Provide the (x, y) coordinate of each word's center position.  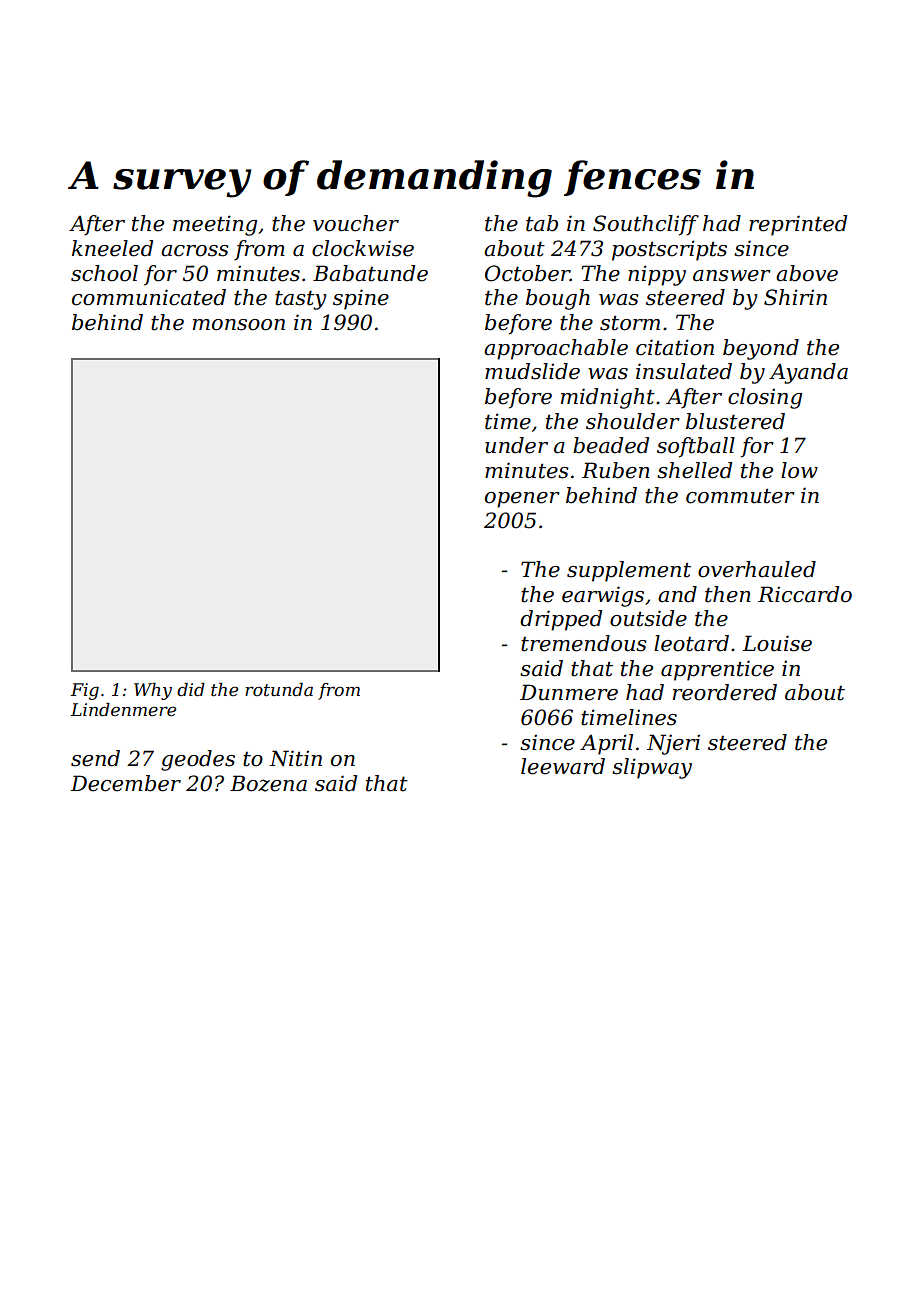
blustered (735, 421)
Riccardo (805, 594)
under (516, 445)
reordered (725, 692)
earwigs (603, 596)
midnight (608, 398)
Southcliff (646, 225)
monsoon (239, 325)
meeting (215, 225)
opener (522, 500)
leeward (563, 766)
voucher (356, 223)
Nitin (295, 758)
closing (765, 398)
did (191, 689)
